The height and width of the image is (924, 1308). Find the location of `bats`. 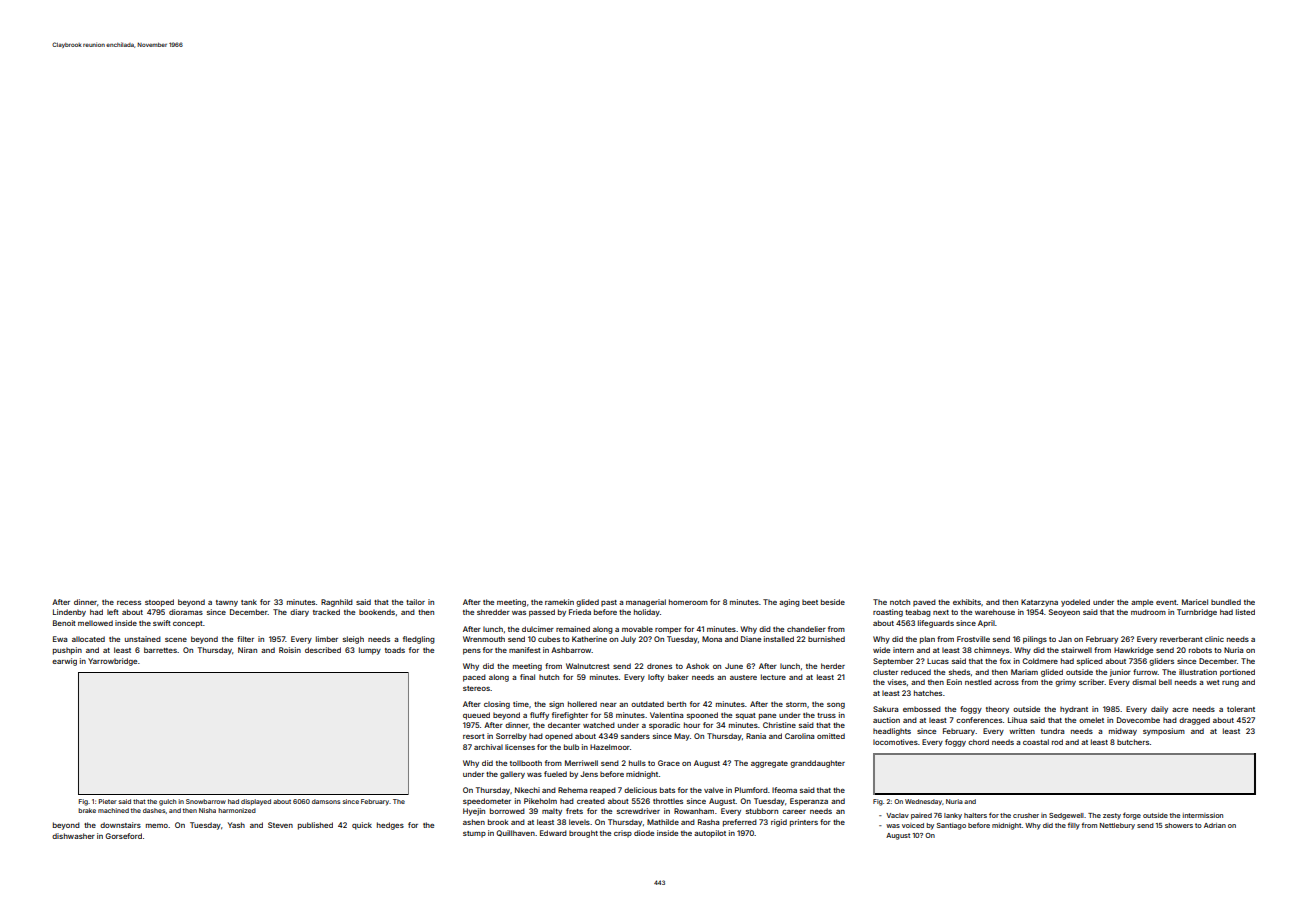

bats is located at coordinates (667, 790).
